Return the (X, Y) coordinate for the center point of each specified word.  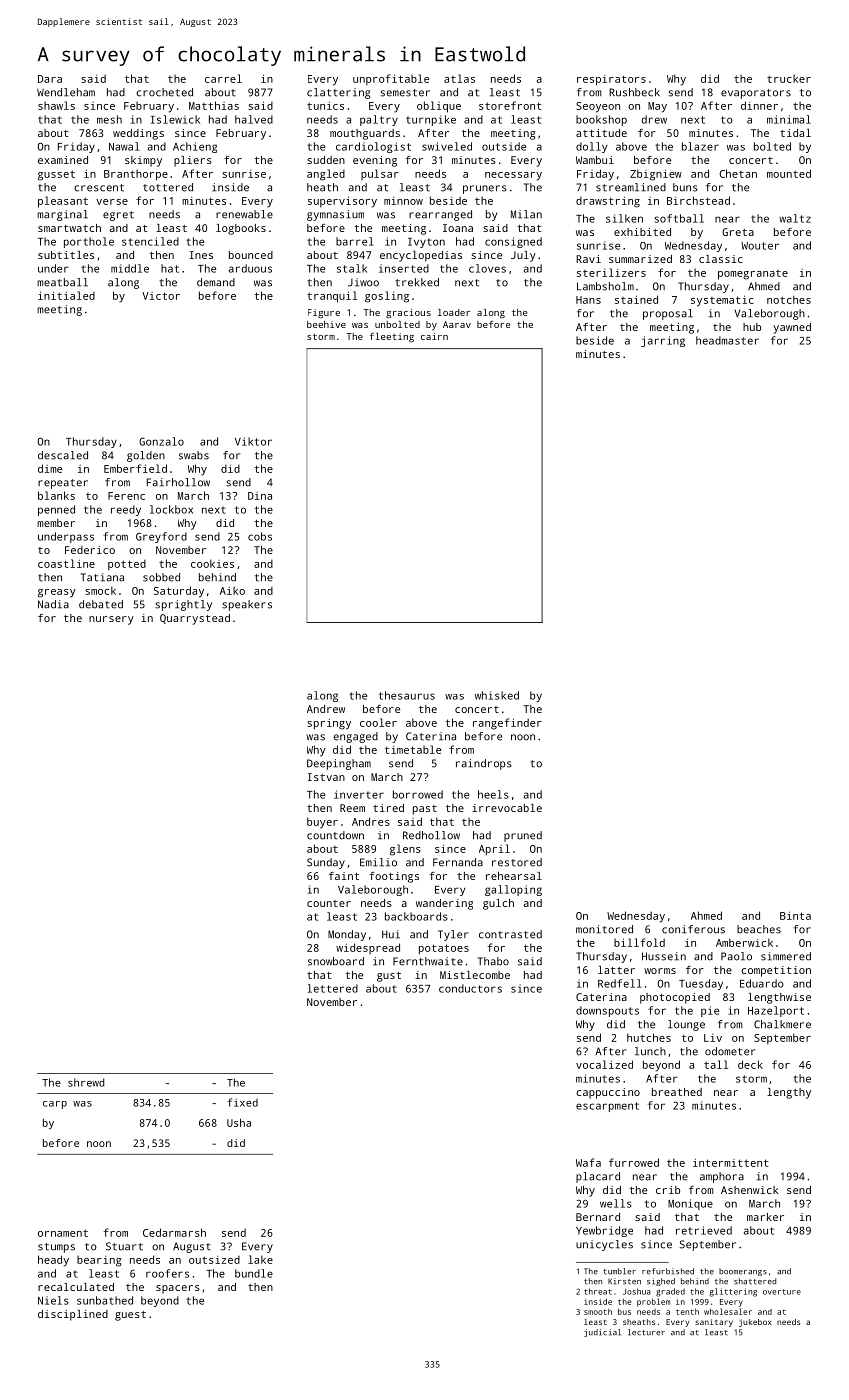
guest (130, 1316)
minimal (789, 119)
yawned (792, 328)
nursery (111, 620)
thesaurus (407, 695)
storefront (510, 105)
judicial (602, 1333)
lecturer (646, 1332)
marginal (62, 215)
